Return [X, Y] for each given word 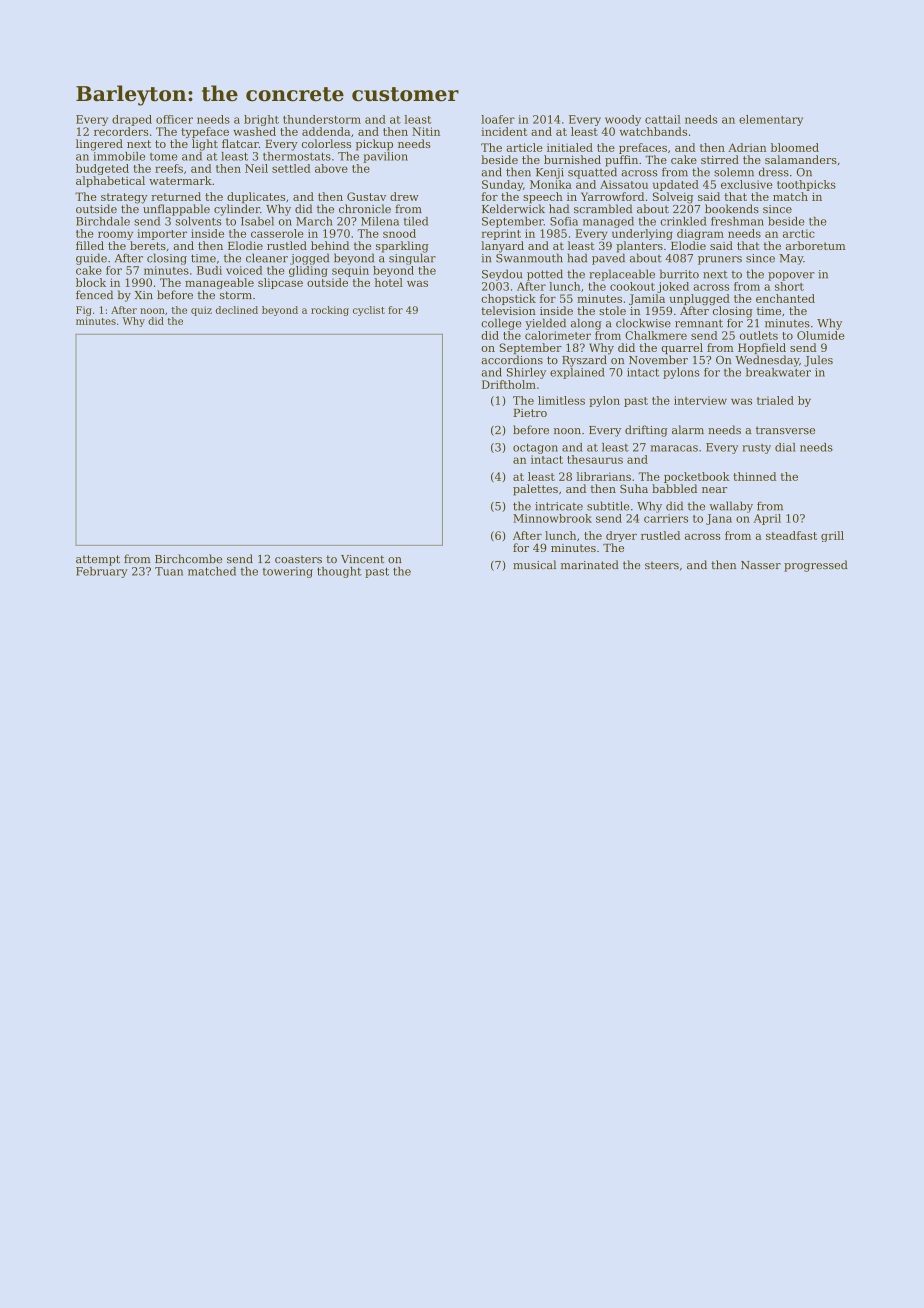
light [205, 145]
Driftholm [509, 384]
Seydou [502, 275]
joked [673, 287]
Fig [84, 311]
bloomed [795, 147]
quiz [201, 311]
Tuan [169, 571]
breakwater [778, 372]
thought [339, 572]
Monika [551, 184]
